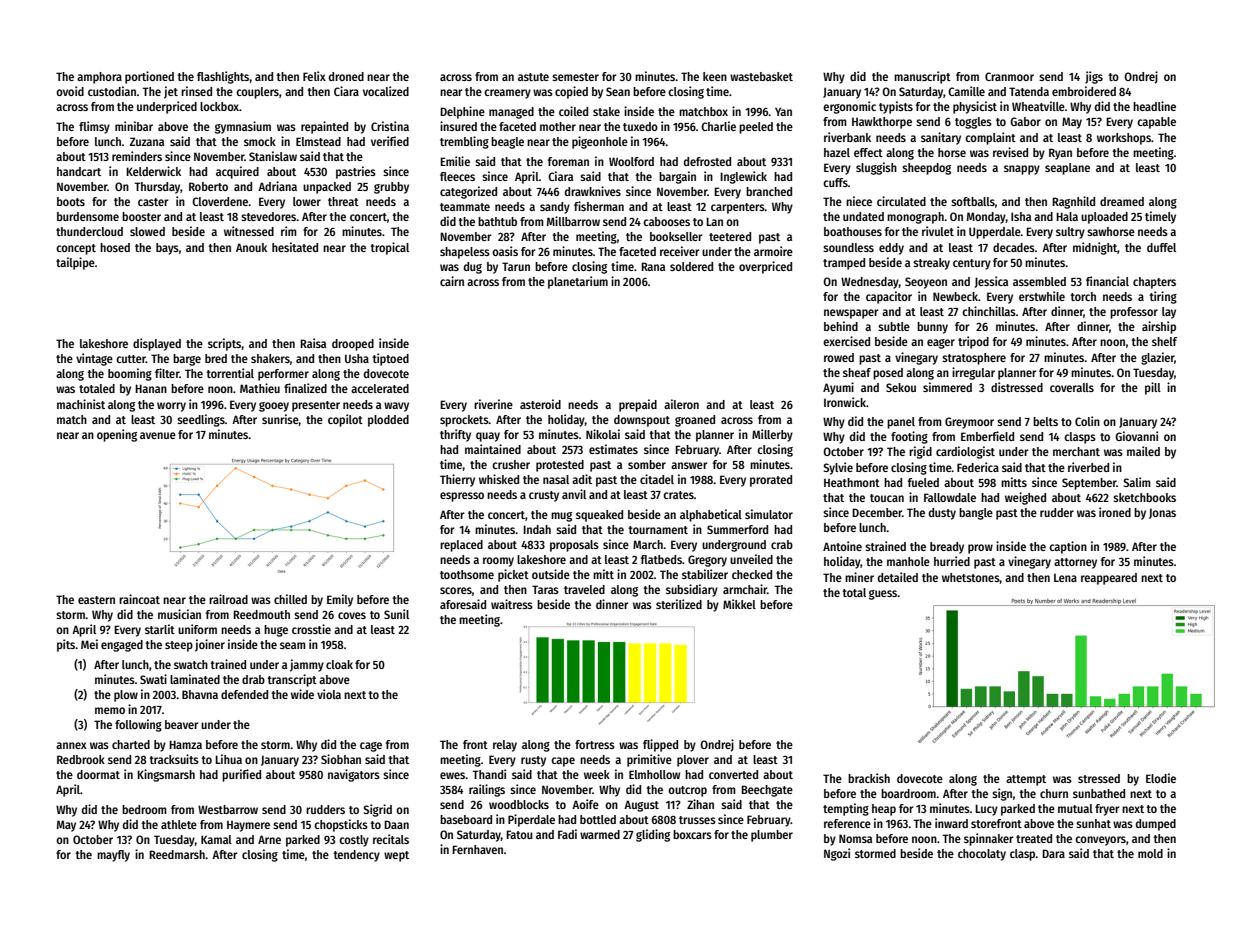 Image resolution: width=1233 pixels, height=952 pixels. I want to click on manuscript, so click(922, 77).
